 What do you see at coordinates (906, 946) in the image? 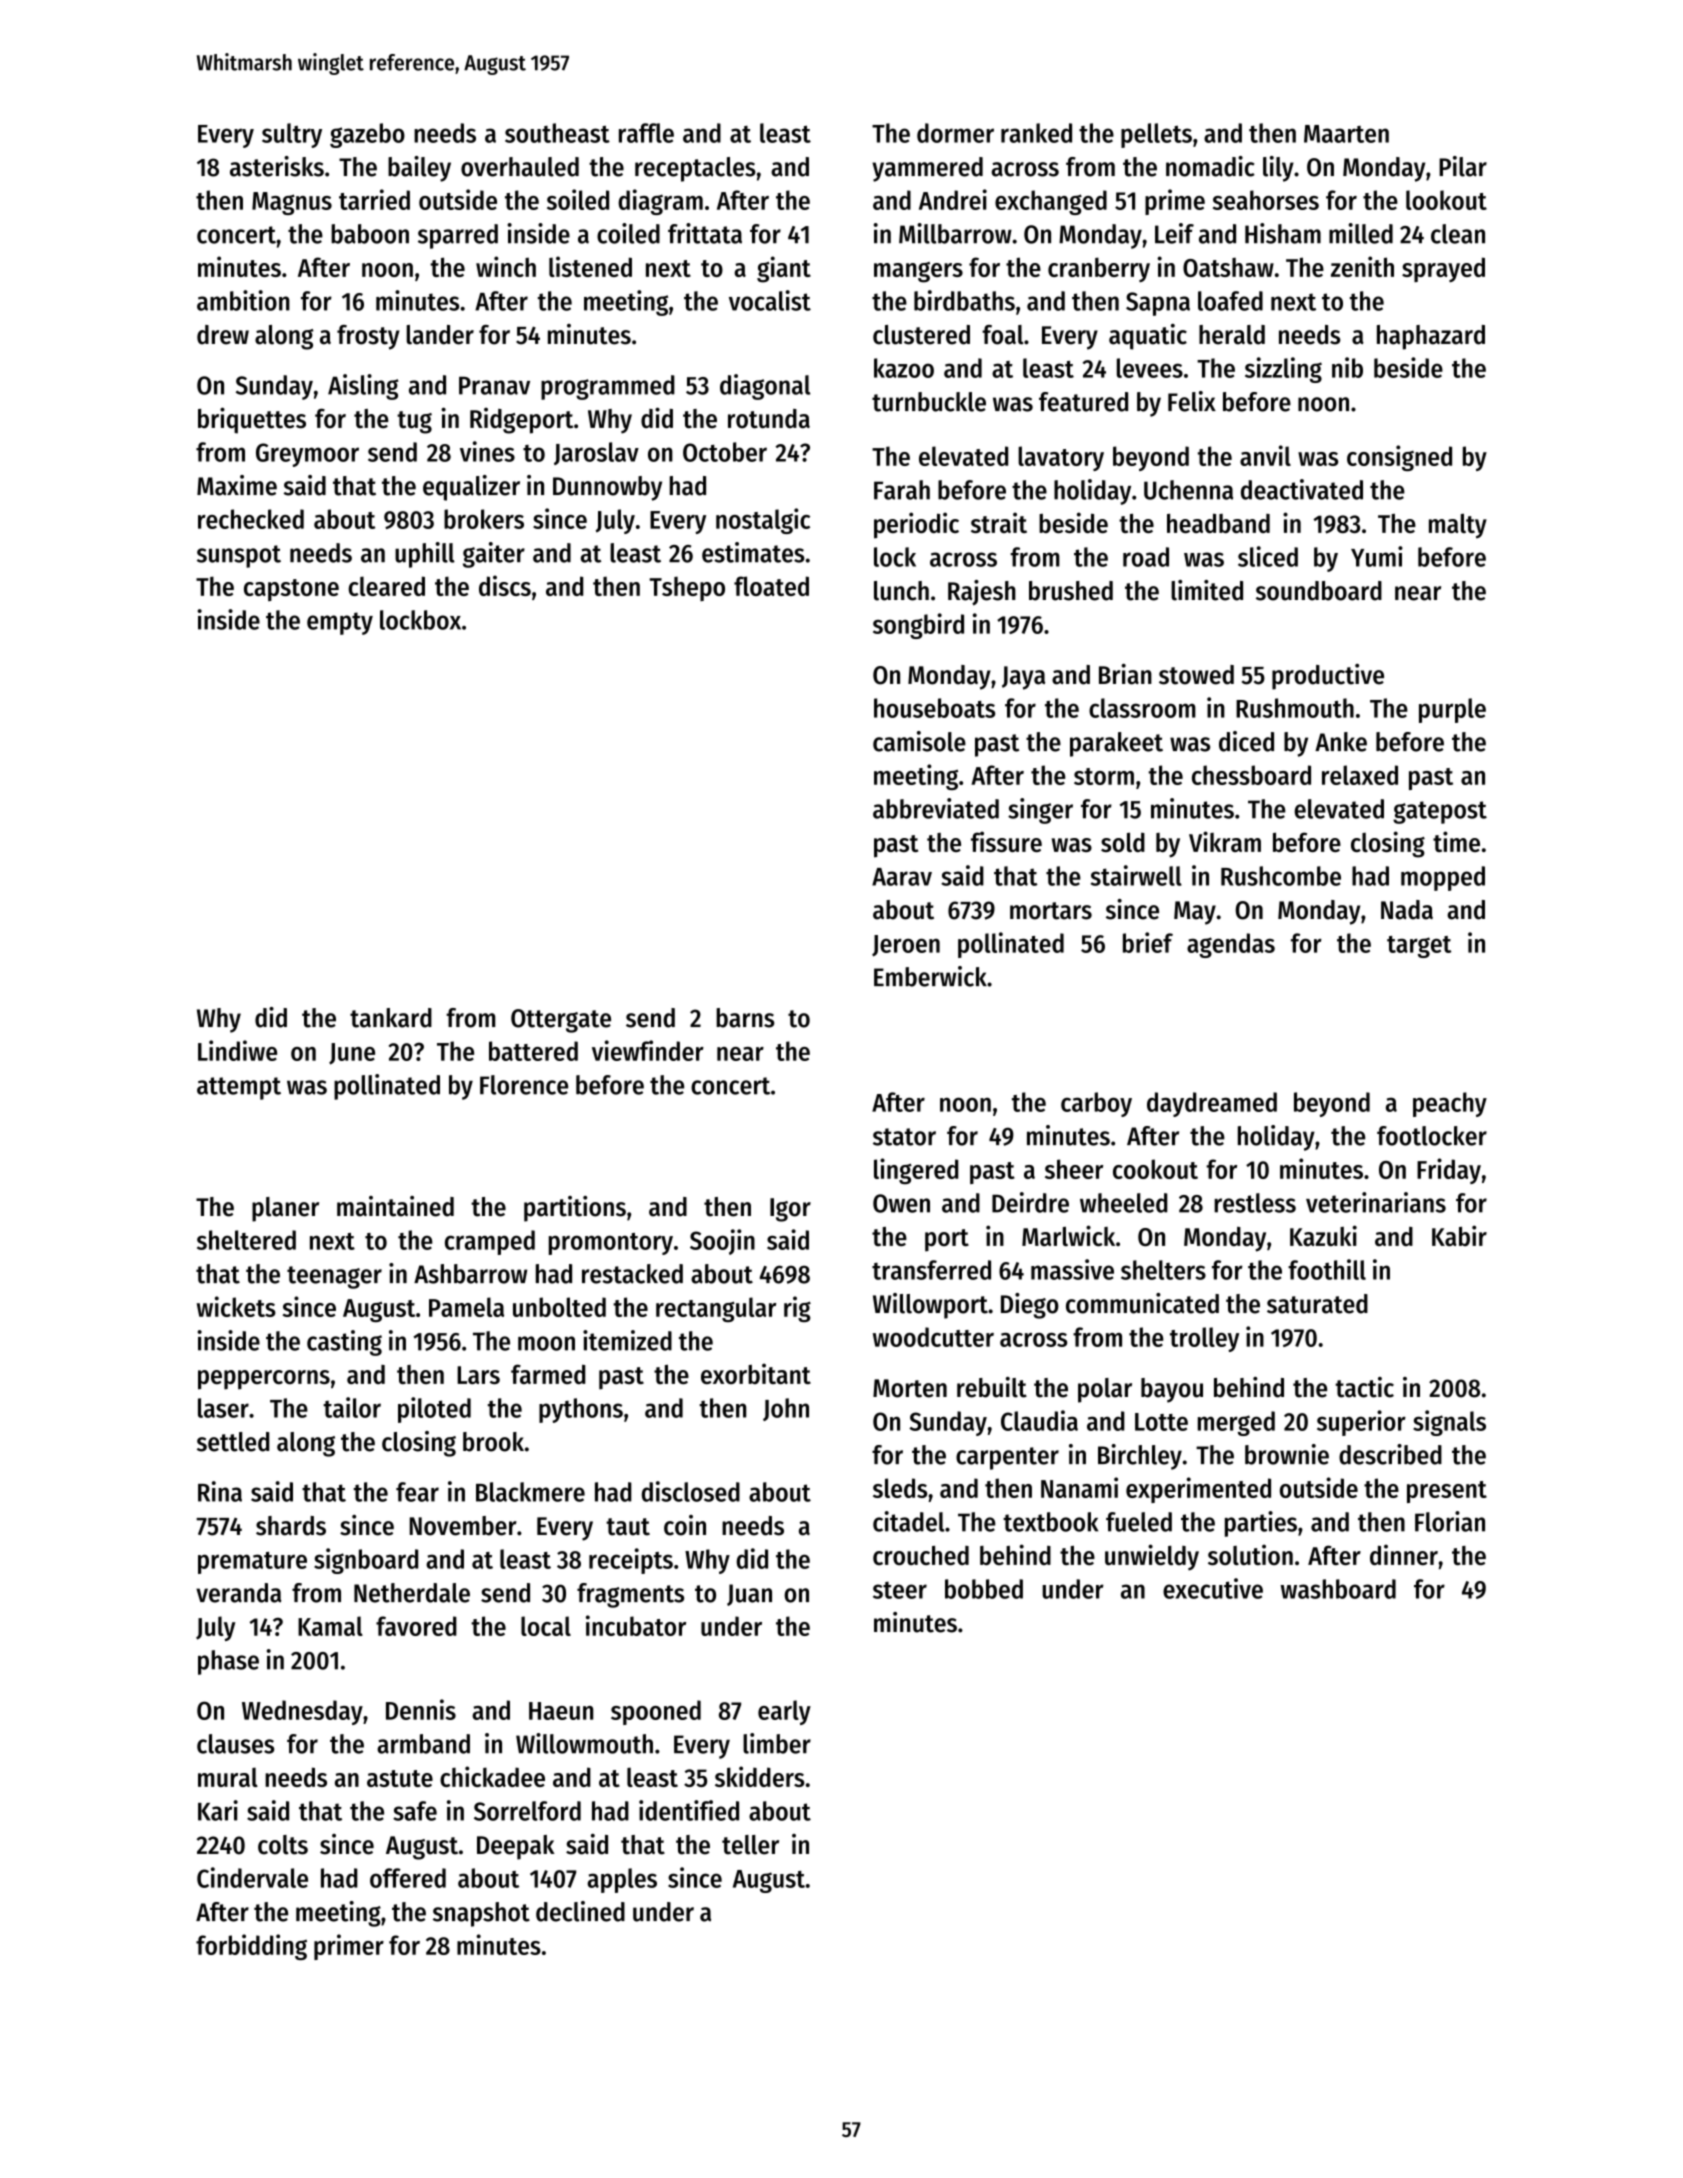
I see `Jeroen` at bounding box center [906, 946].
